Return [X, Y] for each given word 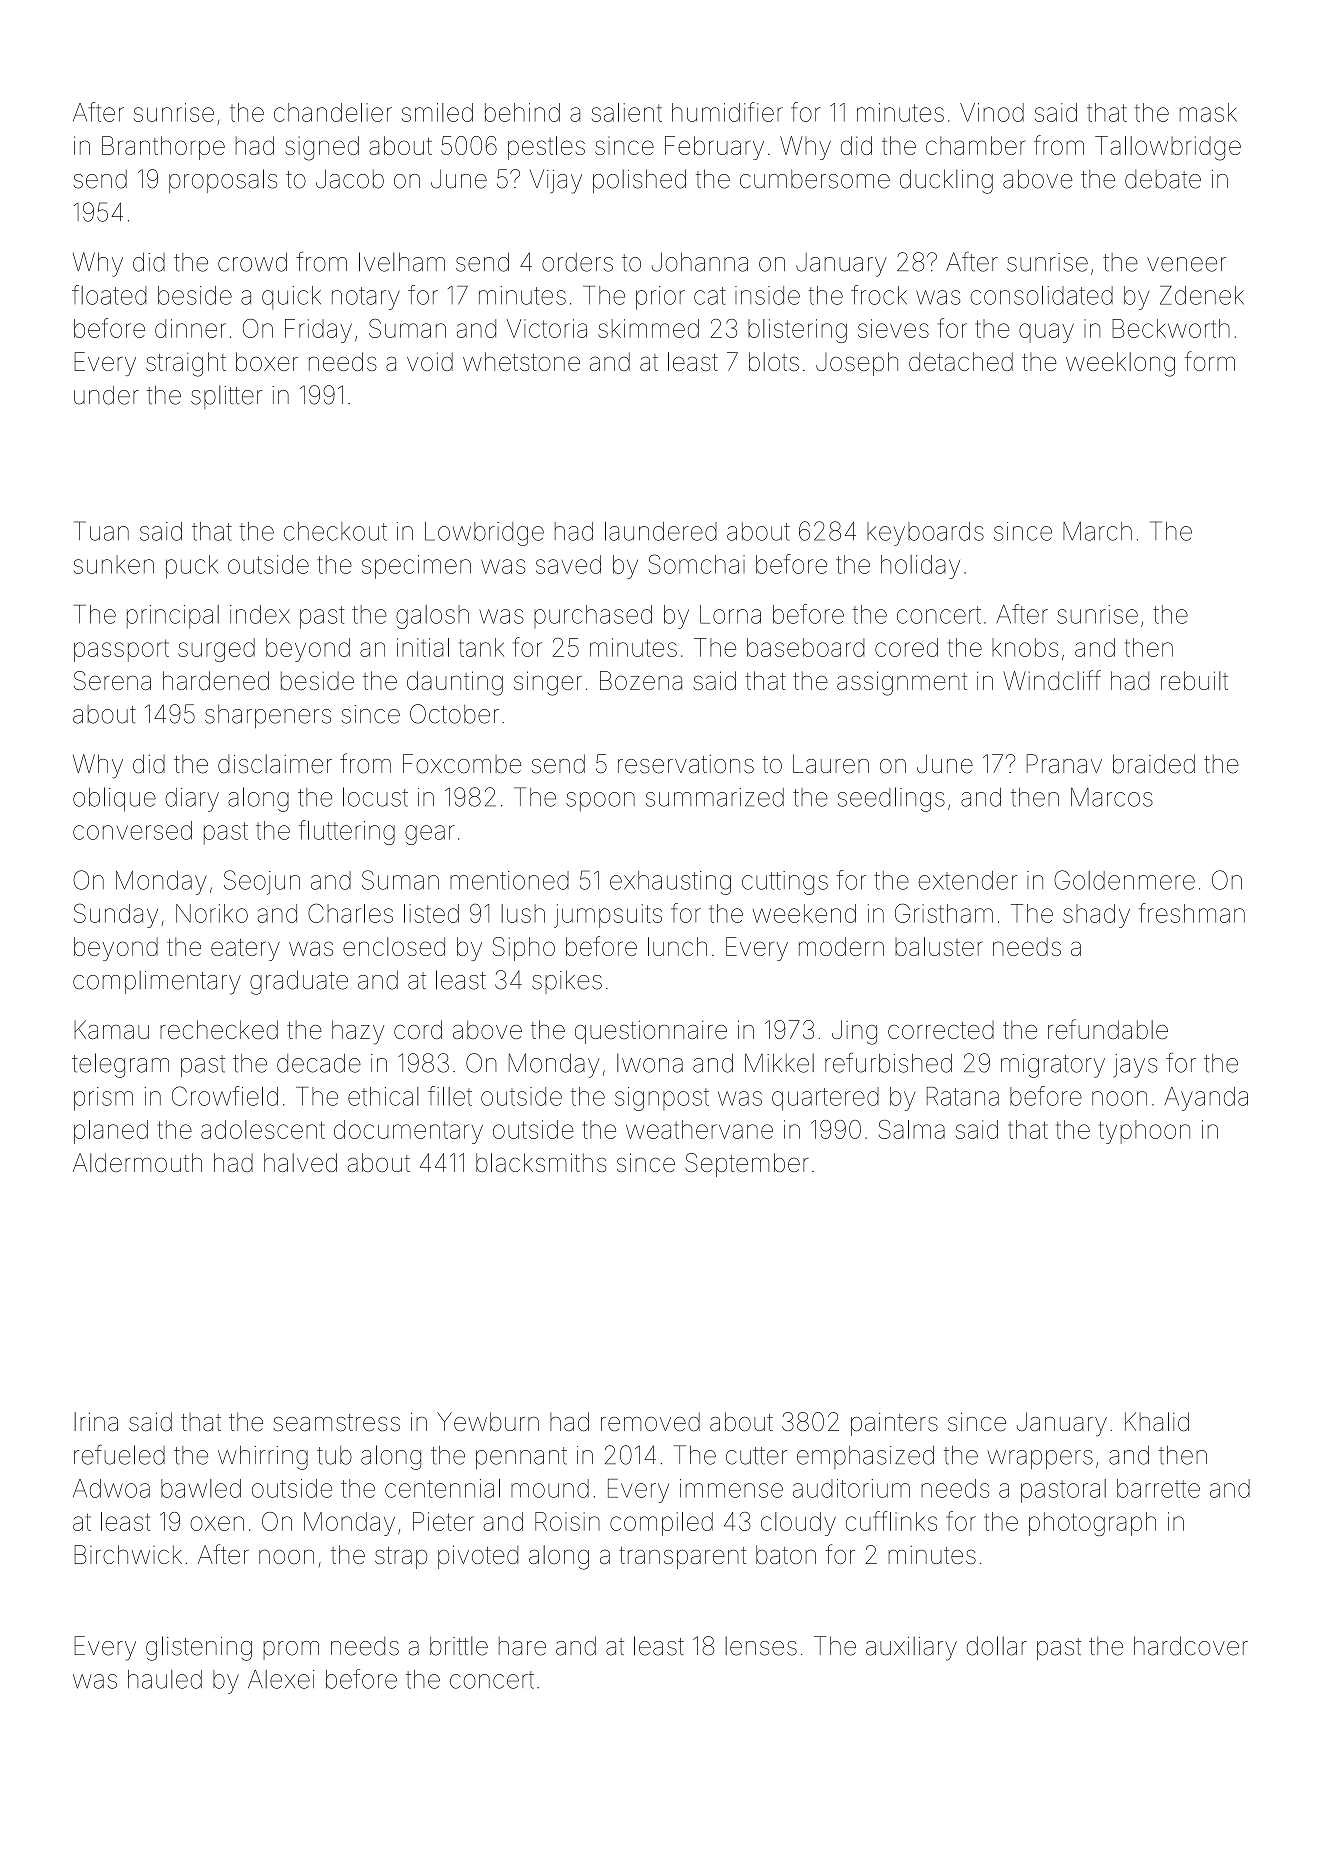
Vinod [992, 112]
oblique [114, 799]
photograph [1092, 1524]
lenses [761, 1646]
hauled [165, 1679]
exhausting [670, 883]
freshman [1192, 913]
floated [109, 295]
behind [522, 112]
